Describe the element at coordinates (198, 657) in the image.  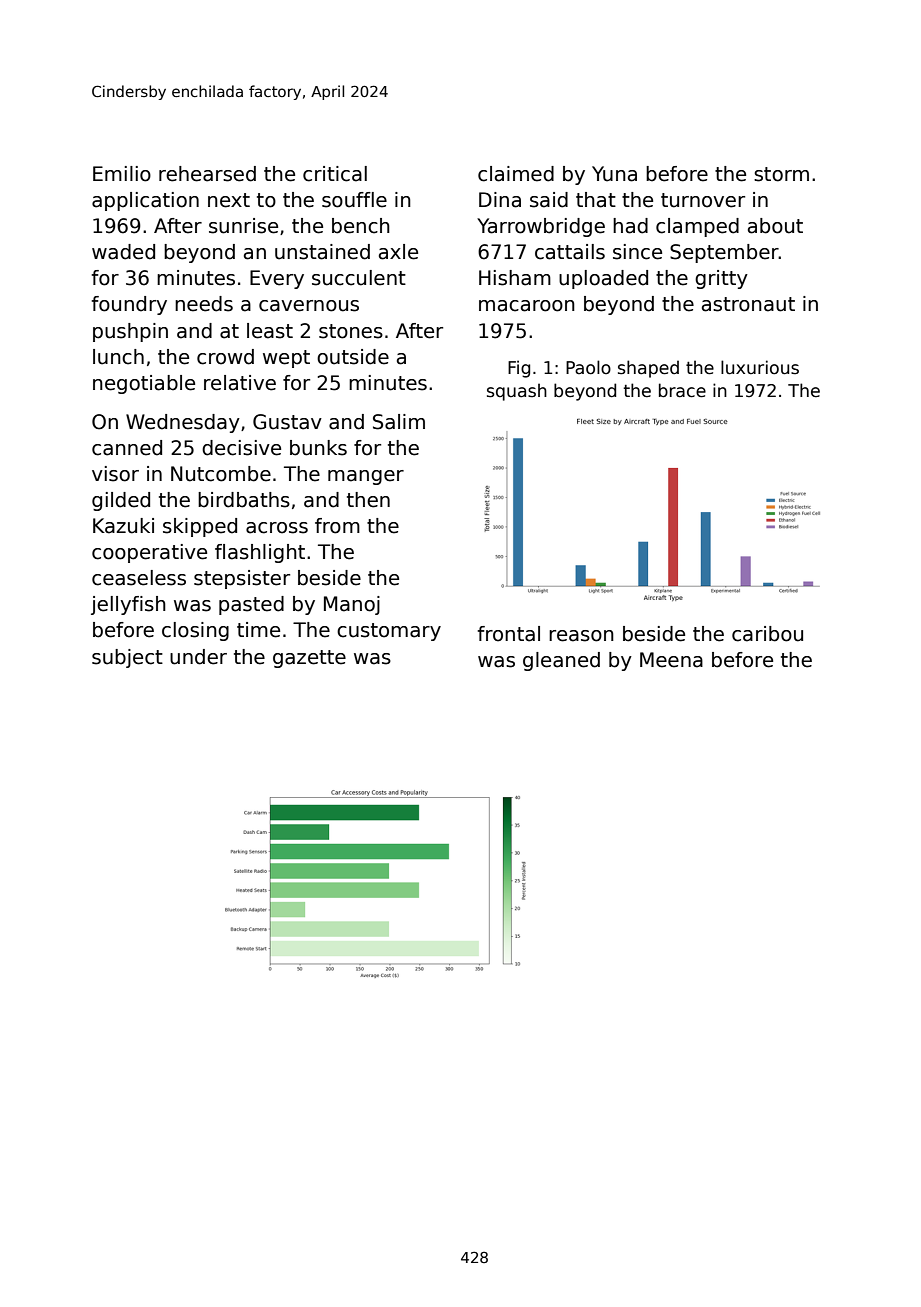
I see `under` at that location.
